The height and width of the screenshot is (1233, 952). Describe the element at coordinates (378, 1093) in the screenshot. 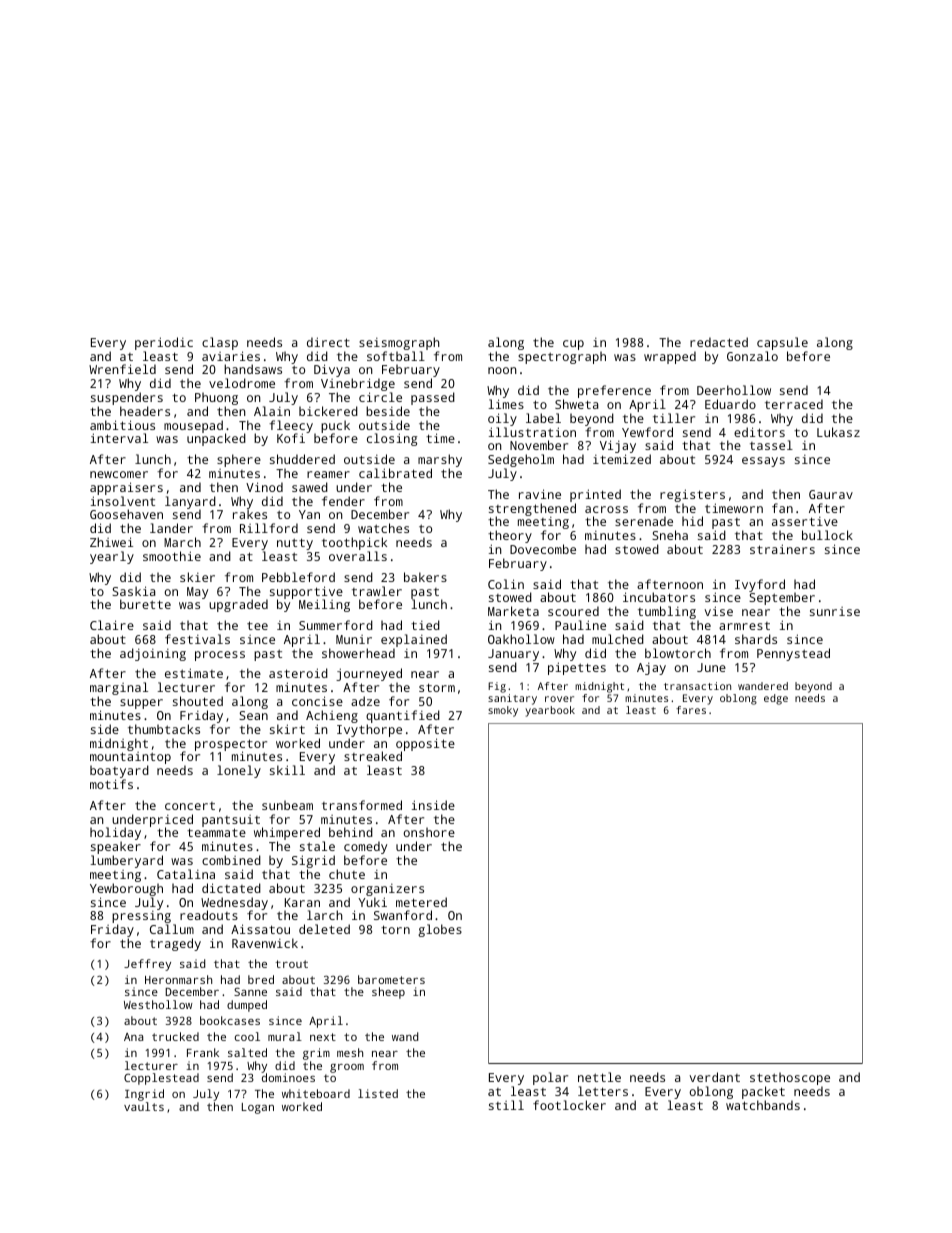

I see `listed` at that location.
